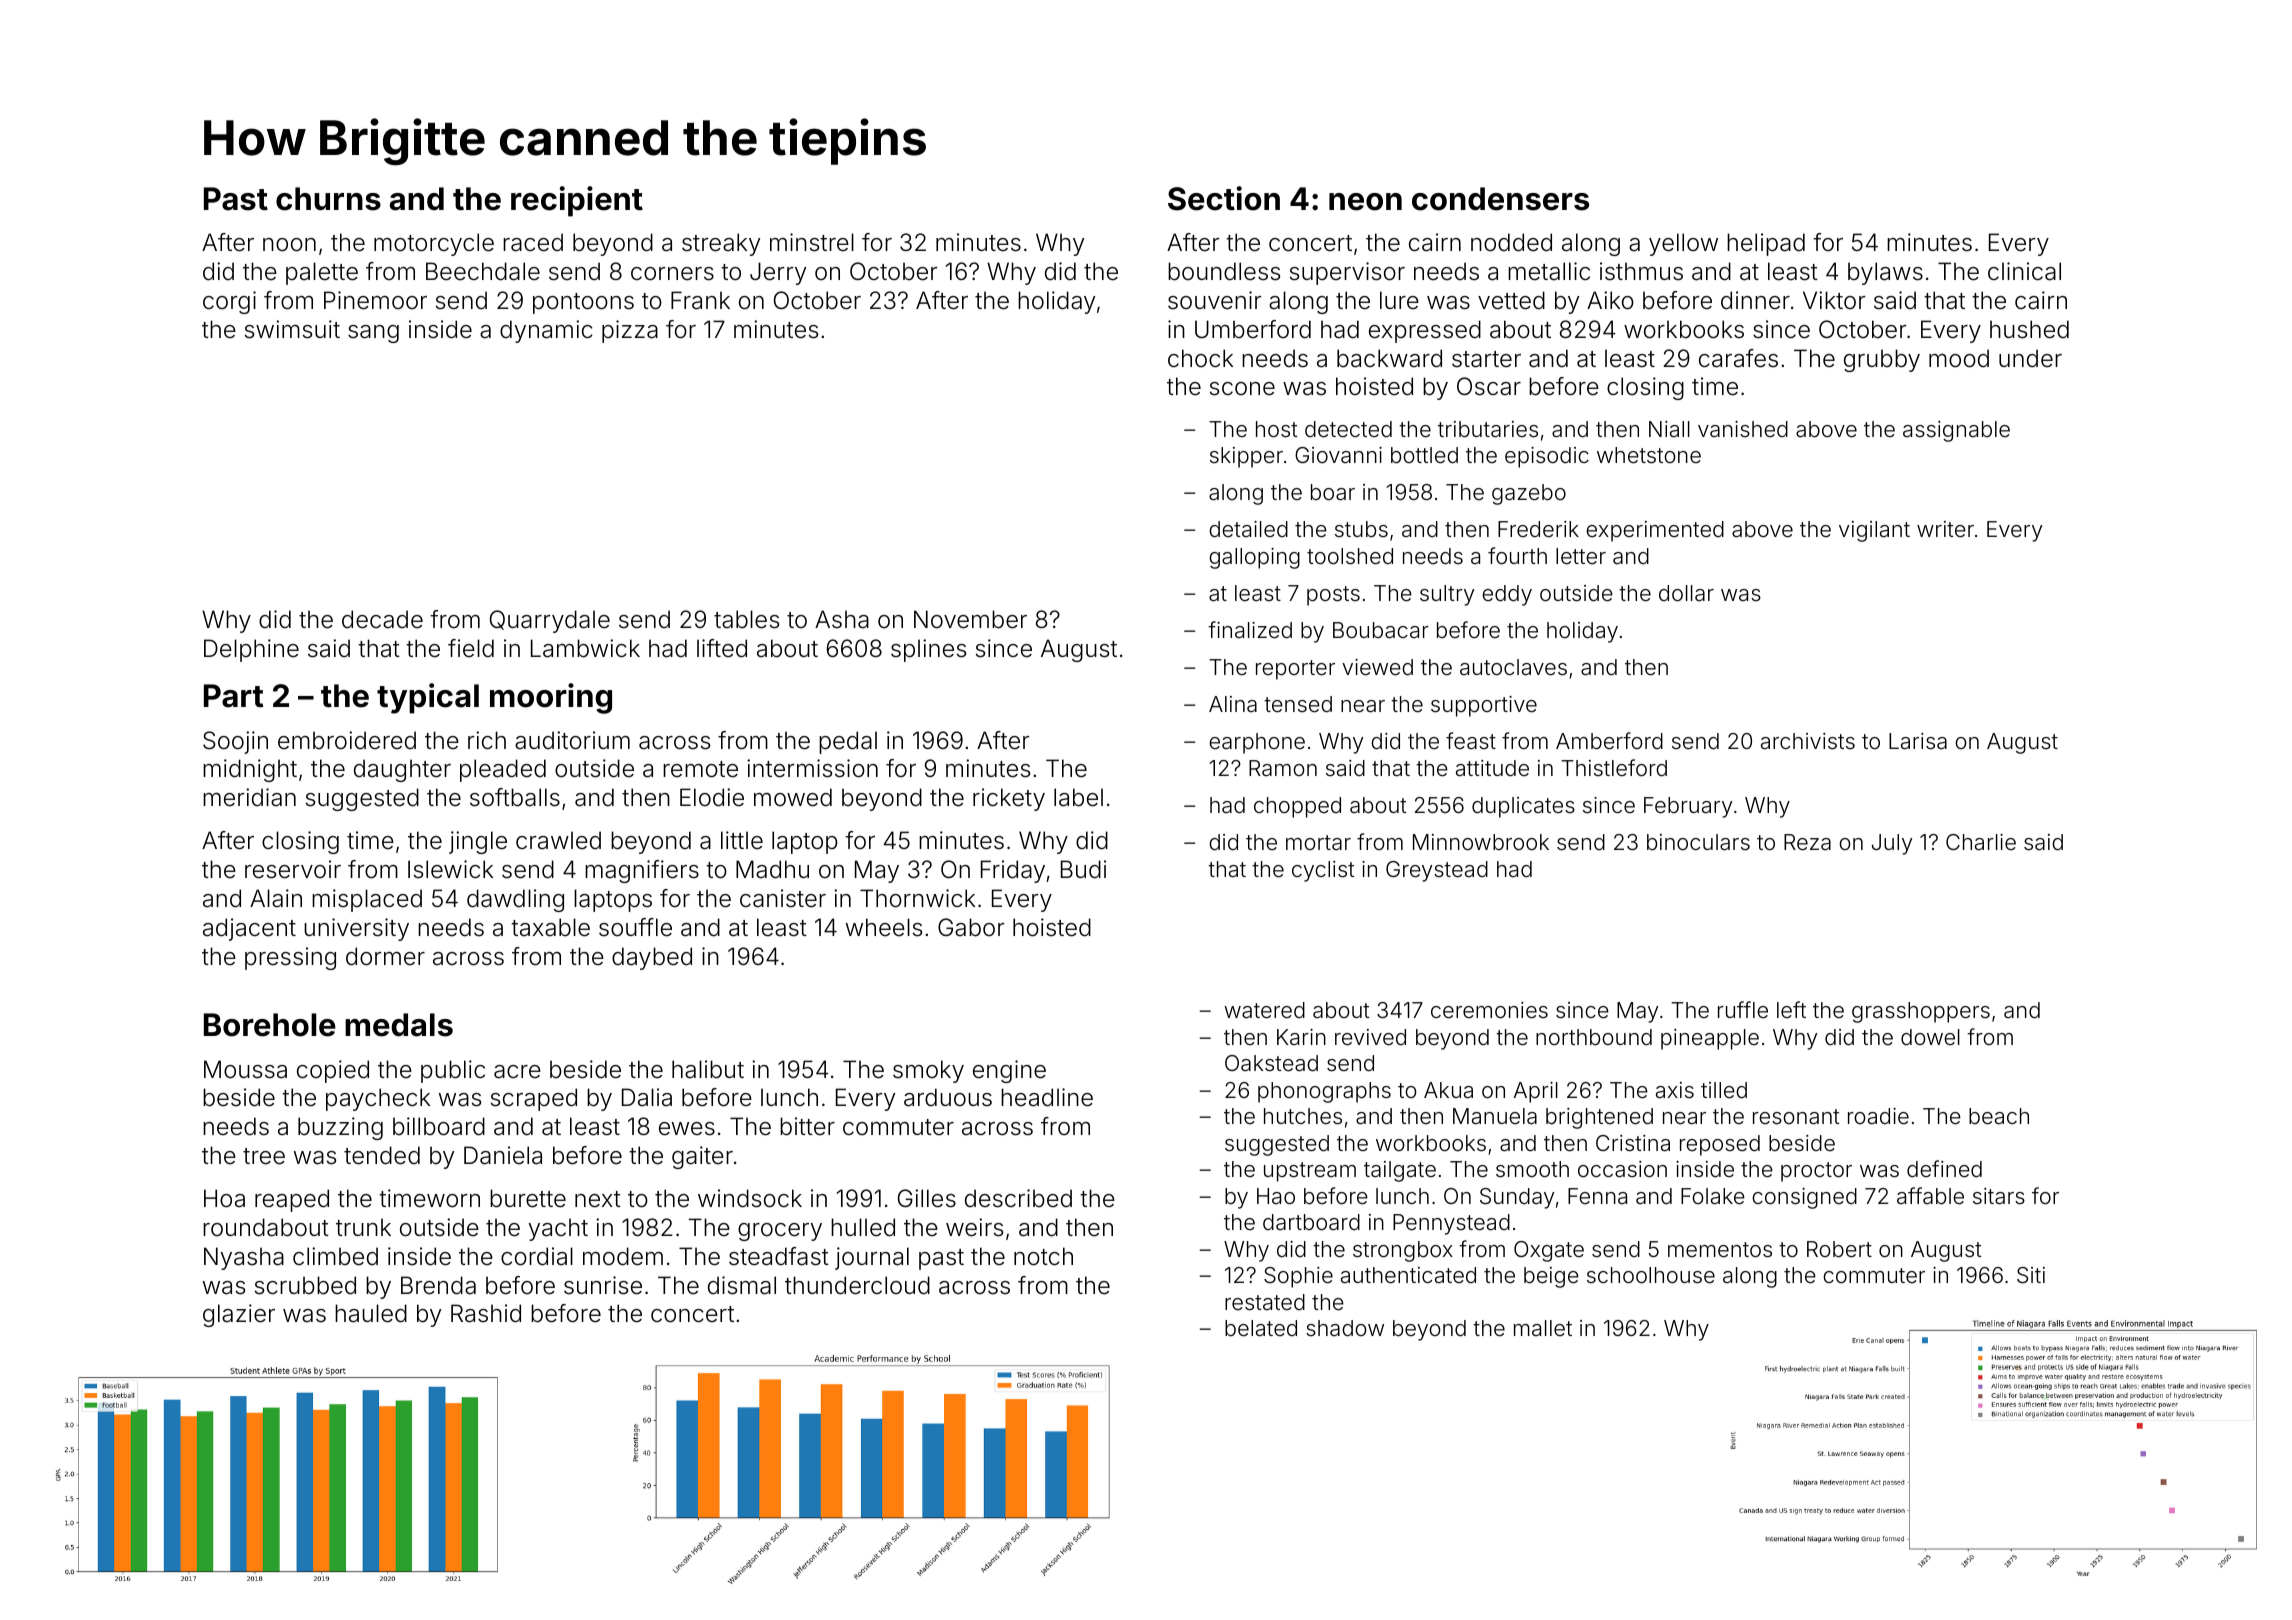 The height and width of the image is (1620, 2292). I want to click on helipad, so click(1766, 244).
